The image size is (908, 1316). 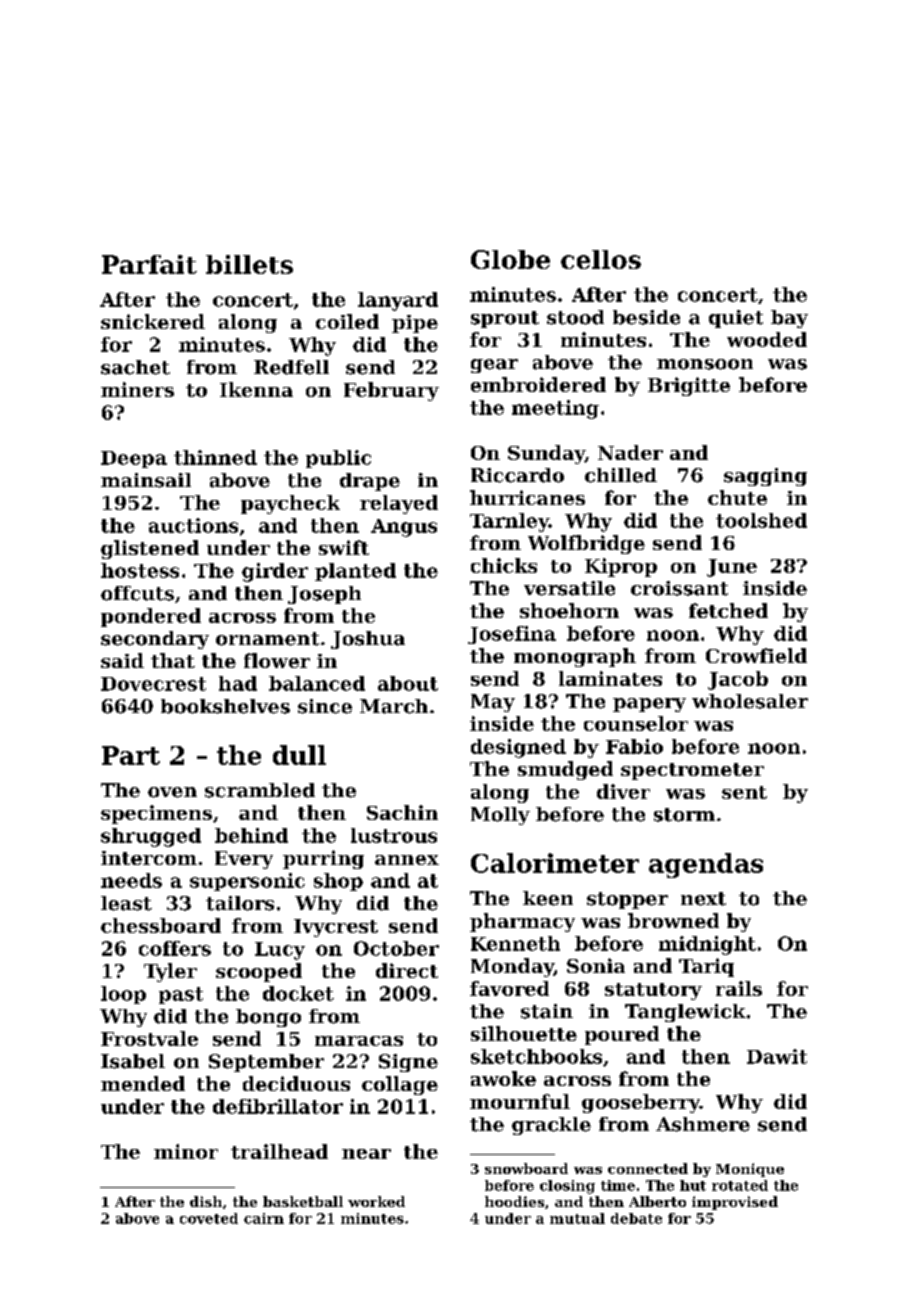 What do you see at coordinates (408, 683) in the image?
I see `about` at bounding box center [408, 683].
